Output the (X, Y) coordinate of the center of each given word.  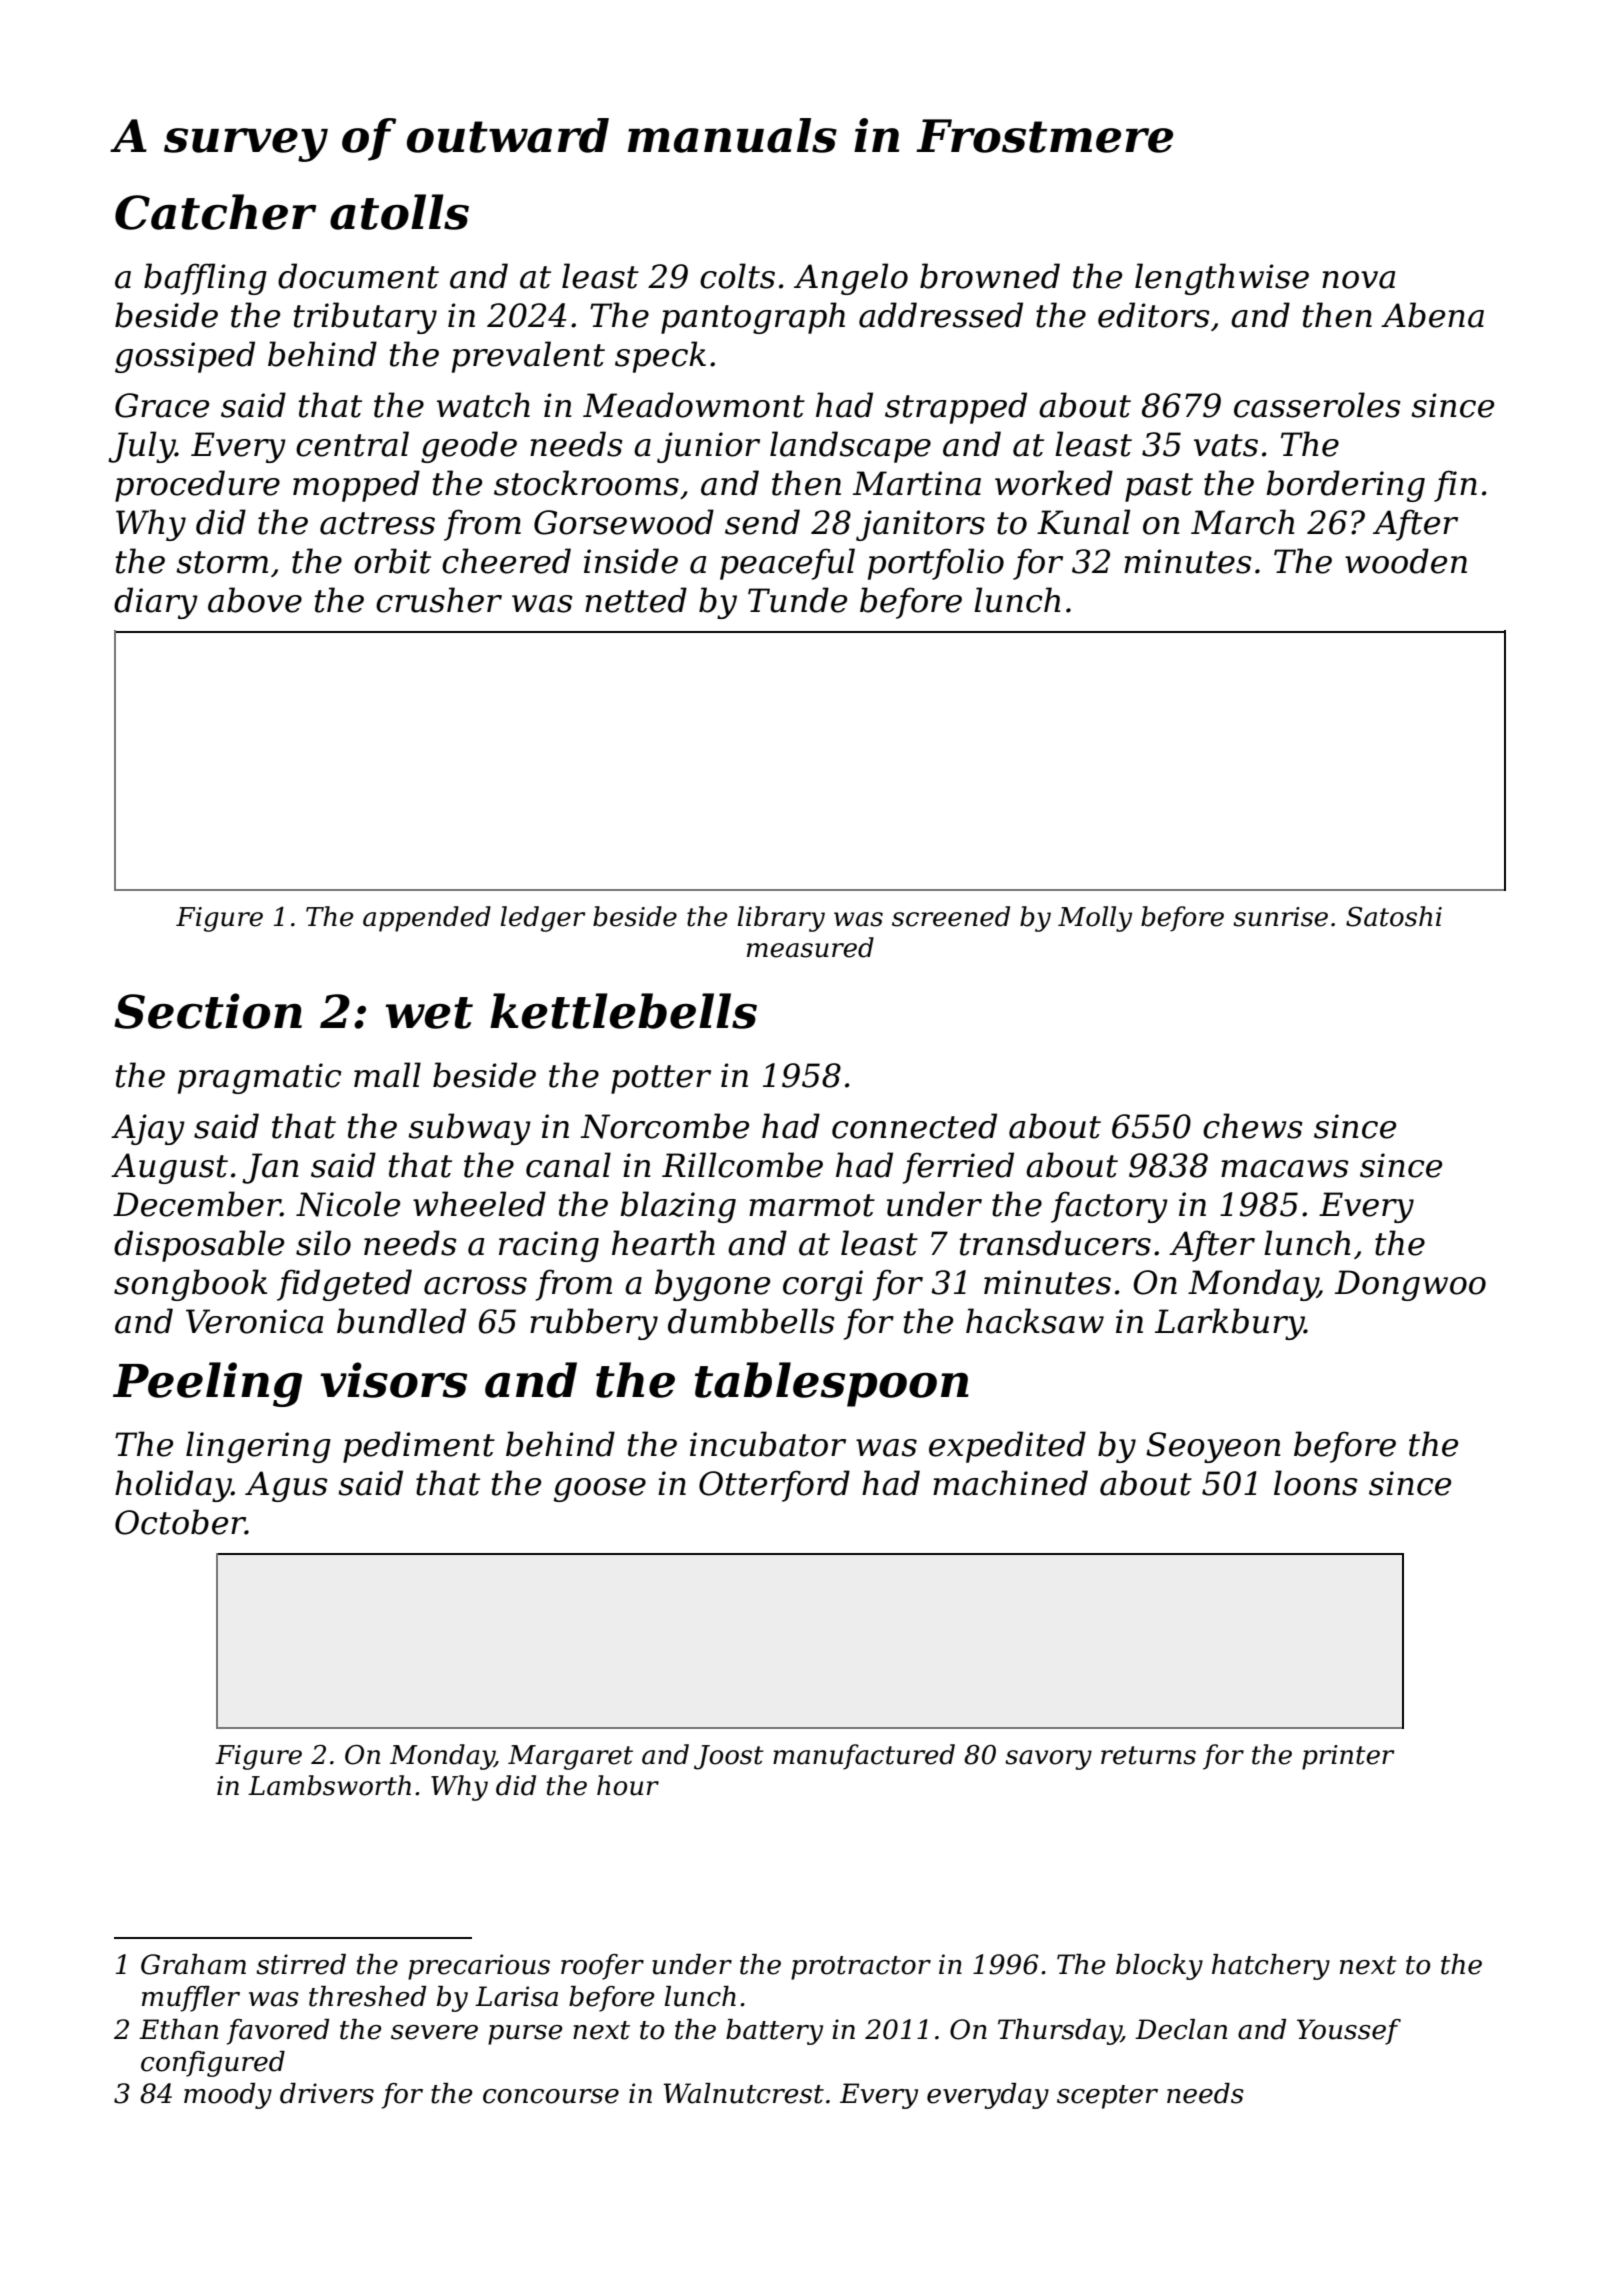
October (180, 1522)
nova (1358, 280)
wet (429, 1013)
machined (1010, 1483)
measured (810, 947)
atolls (399, 212)
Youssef (1349, 2032)
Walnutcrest (744, 2093)
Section (208, 1011)
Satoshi (1394, 916)
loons (1316, 1483)
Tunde (797, 600)
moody (228, 2096)
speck (660, 357)
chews (1253, 1126)
